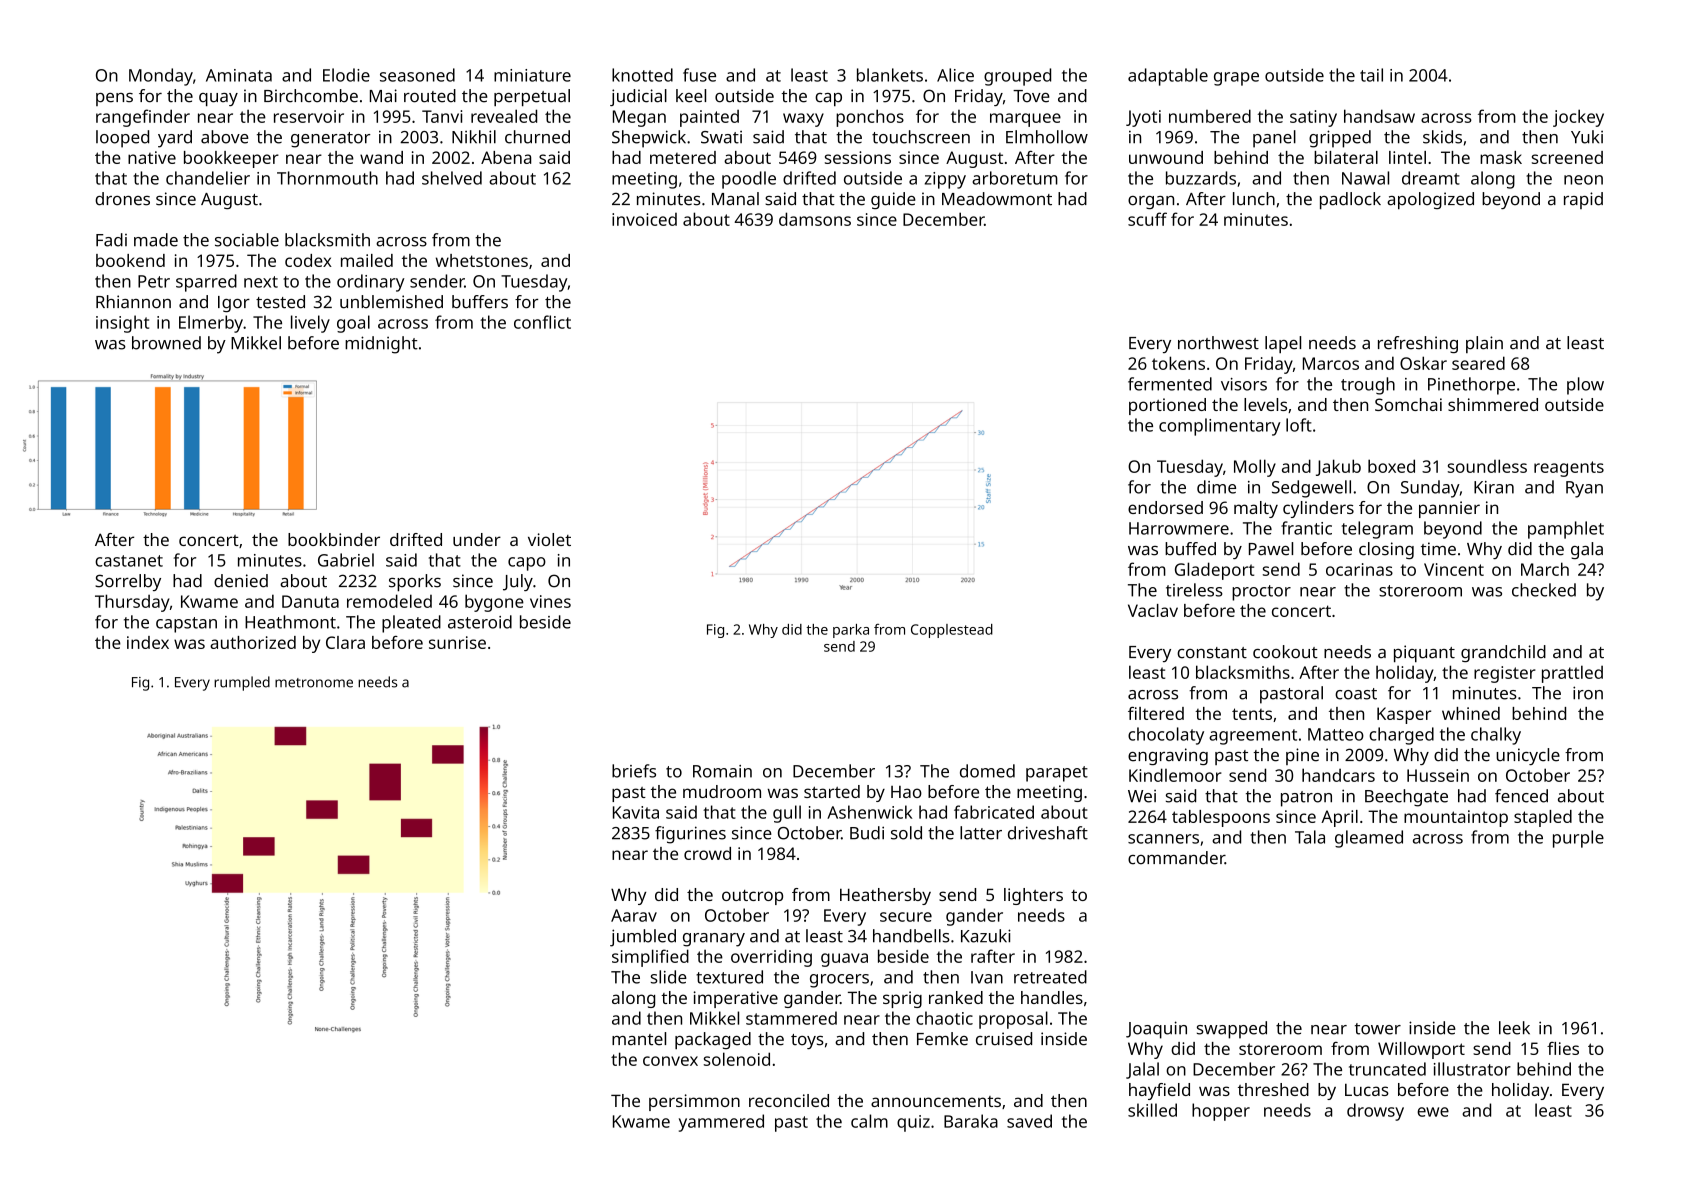 The width and height of the image is (1699, 1202). Describe the element at coordinates (639, 1039) in the image. I see `mantel` at that location.
